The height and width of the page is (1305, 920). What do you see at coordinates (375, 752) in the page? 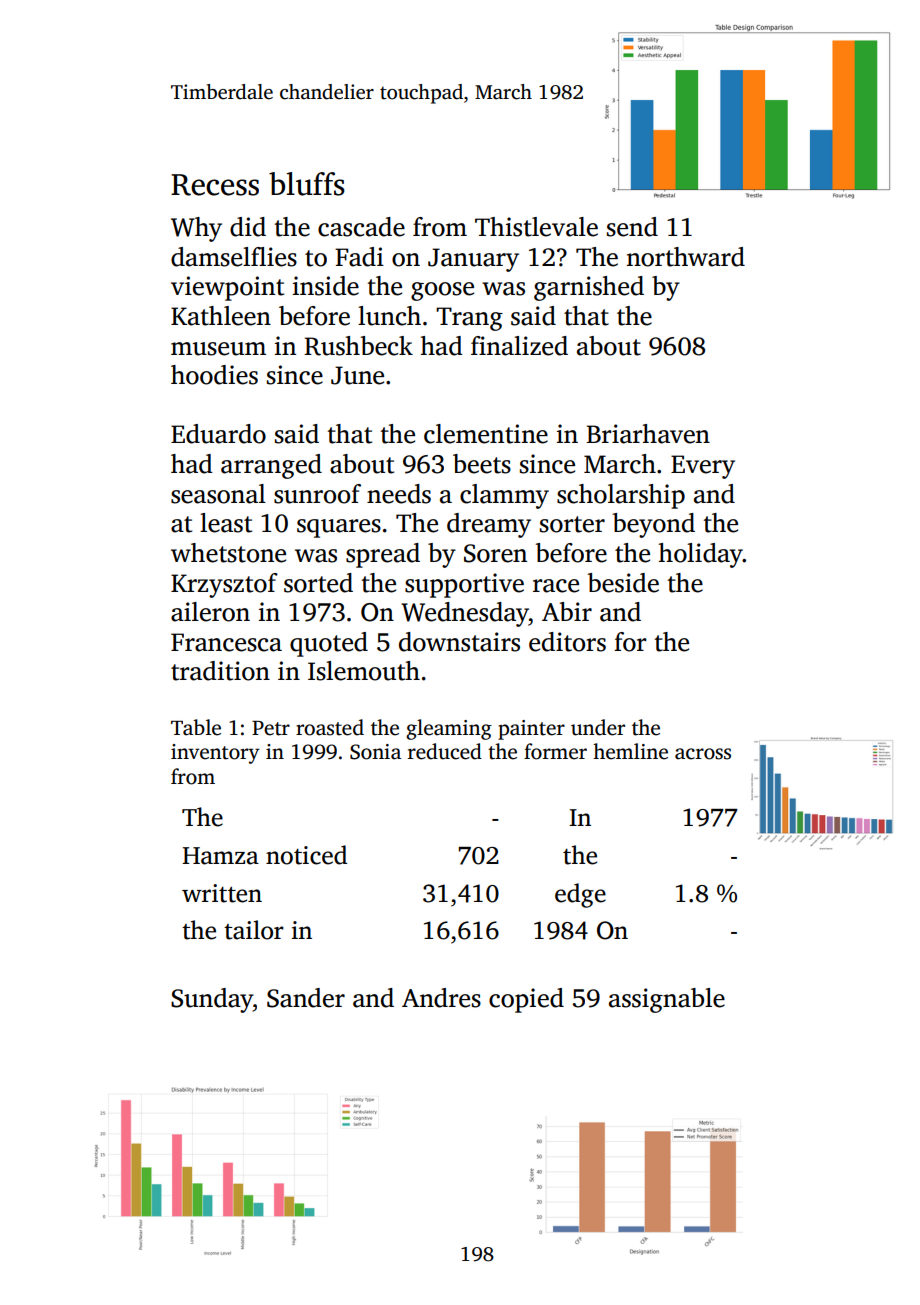
I see `Sonia` at bounding box center [375, 752].
